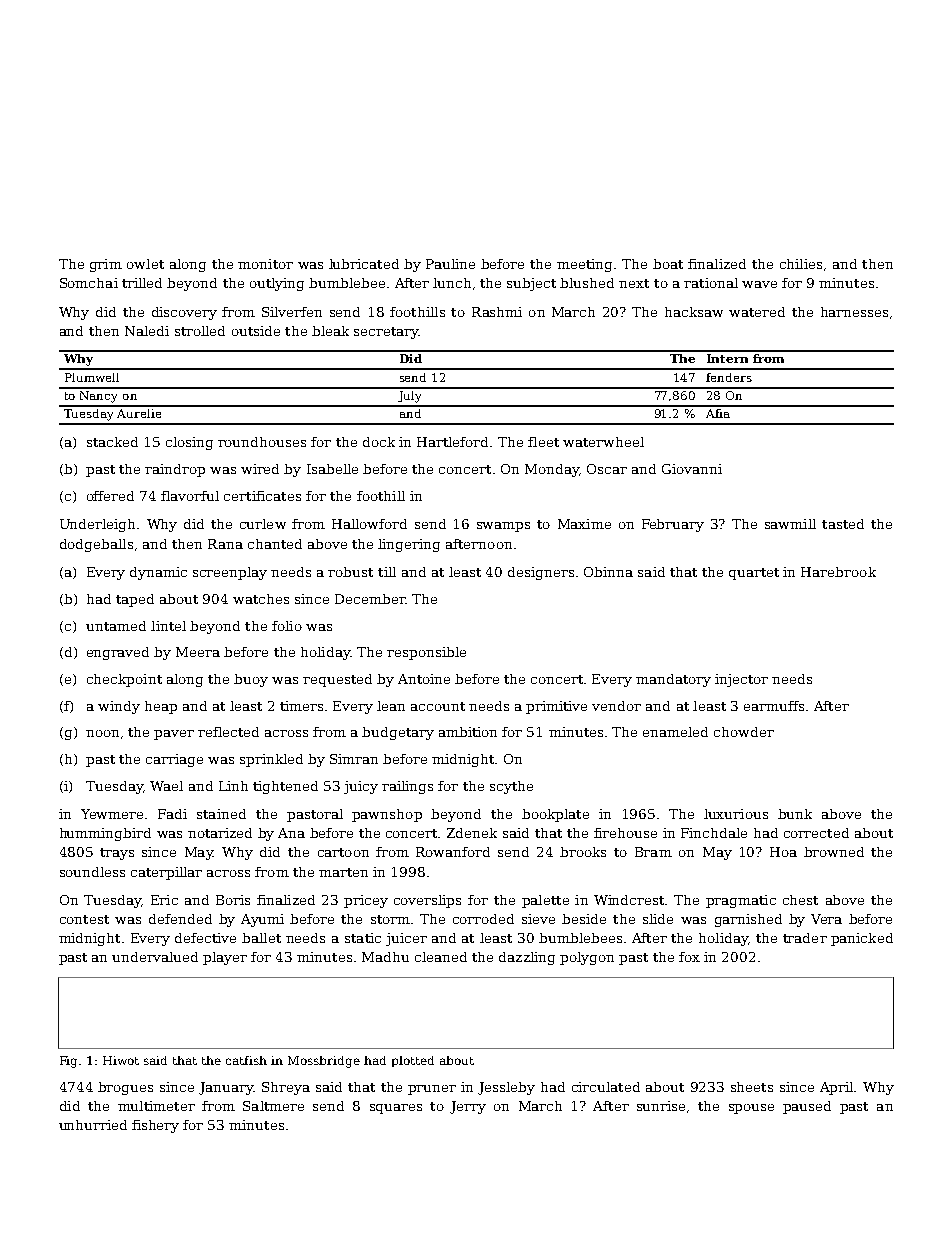 Image resolution: width=952 pixels, height=1233 pixels. What do you see at coordinates (801, 264) in the document?
I see `chilies` at bounding box center [801, 264].
